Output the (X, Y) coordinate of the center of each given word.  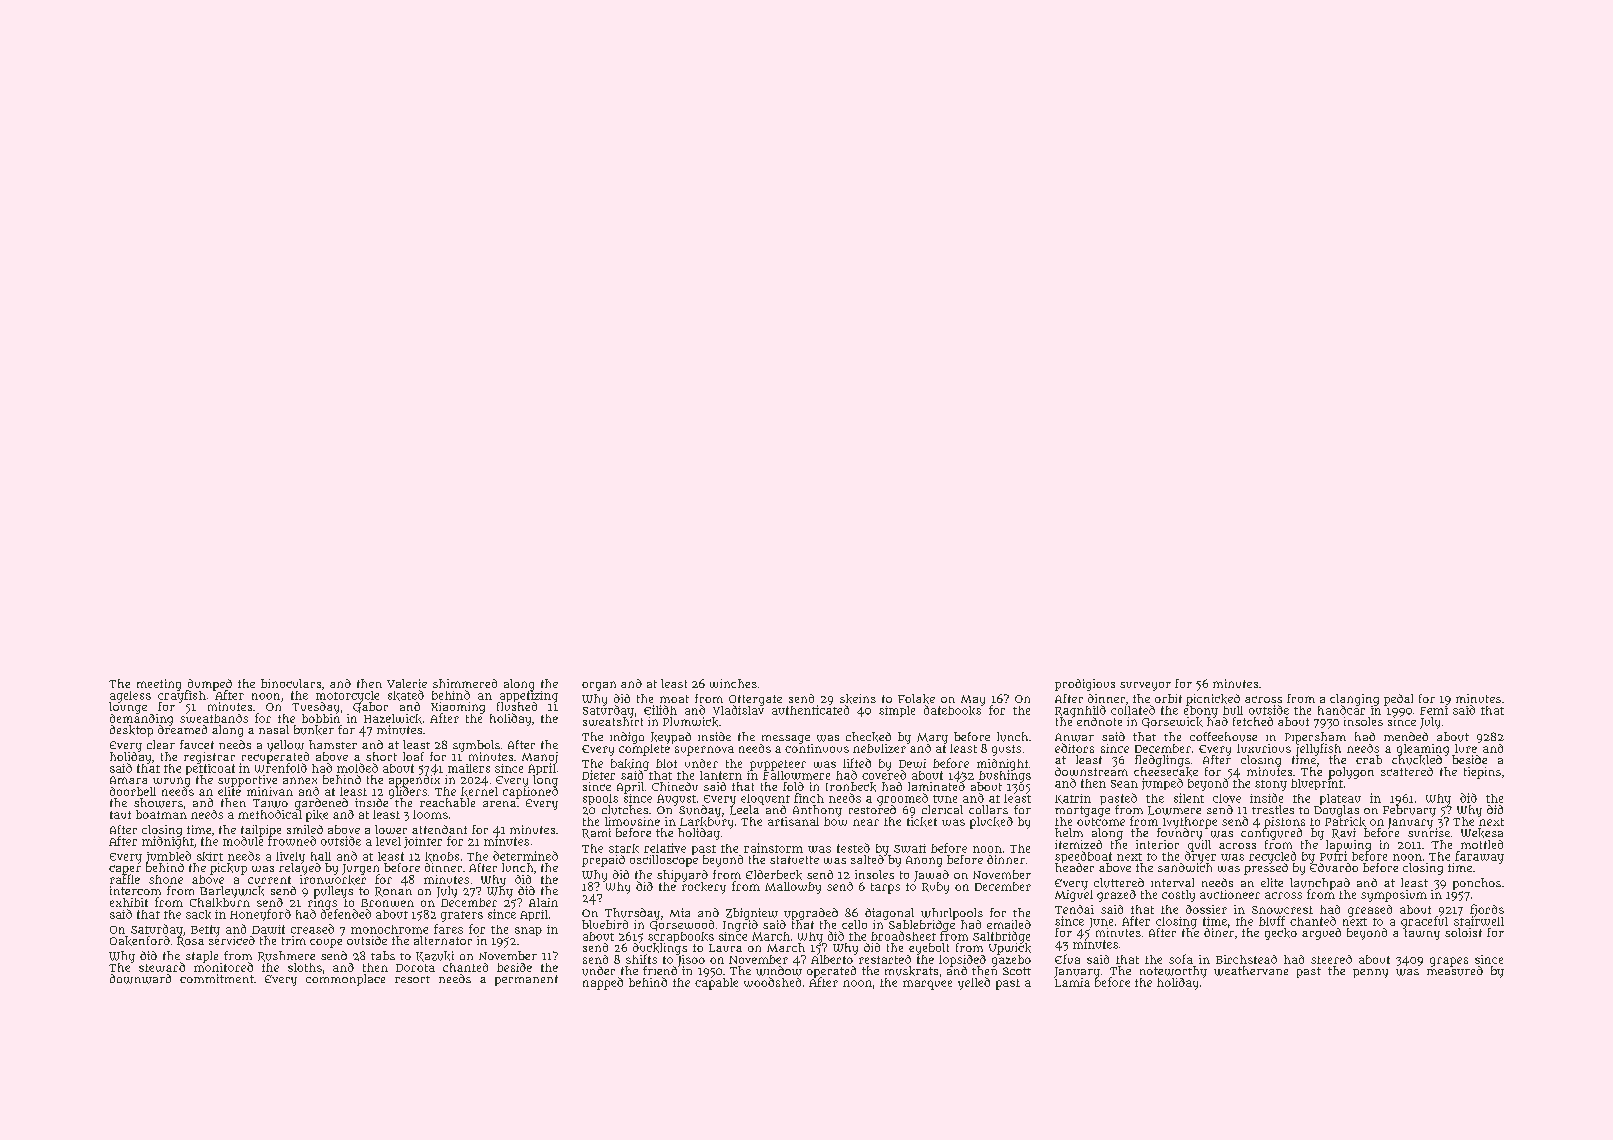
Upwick (1010, 949)
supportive (247, 781)
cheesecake (1166, 772)
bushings (1005, 776)
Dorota (415, 968)
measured (1455, 971)
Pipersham (1315, 738)
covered (884, 775)
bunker (314, 730)
